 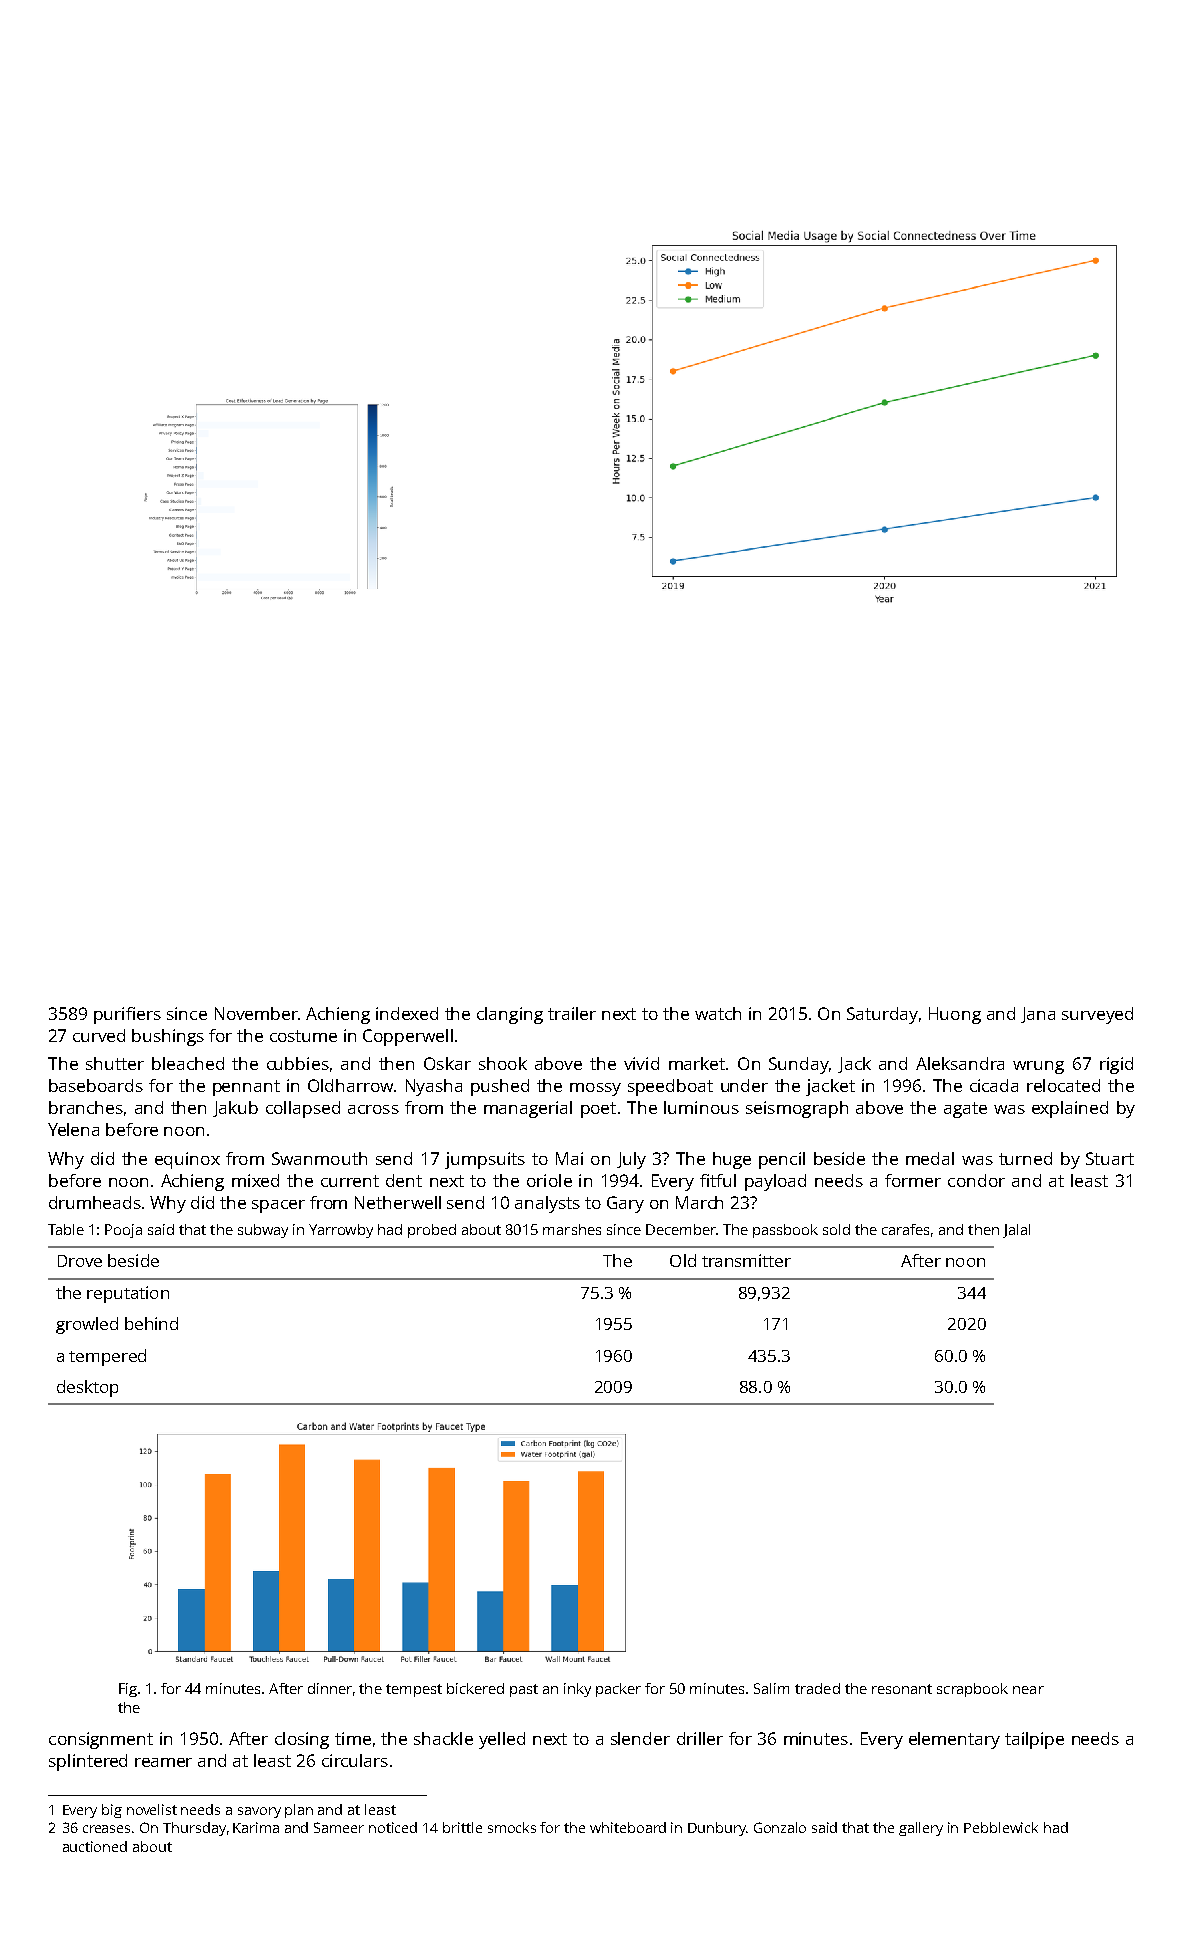 I want to click on surveyed, so click(x=1097, y=1015).
